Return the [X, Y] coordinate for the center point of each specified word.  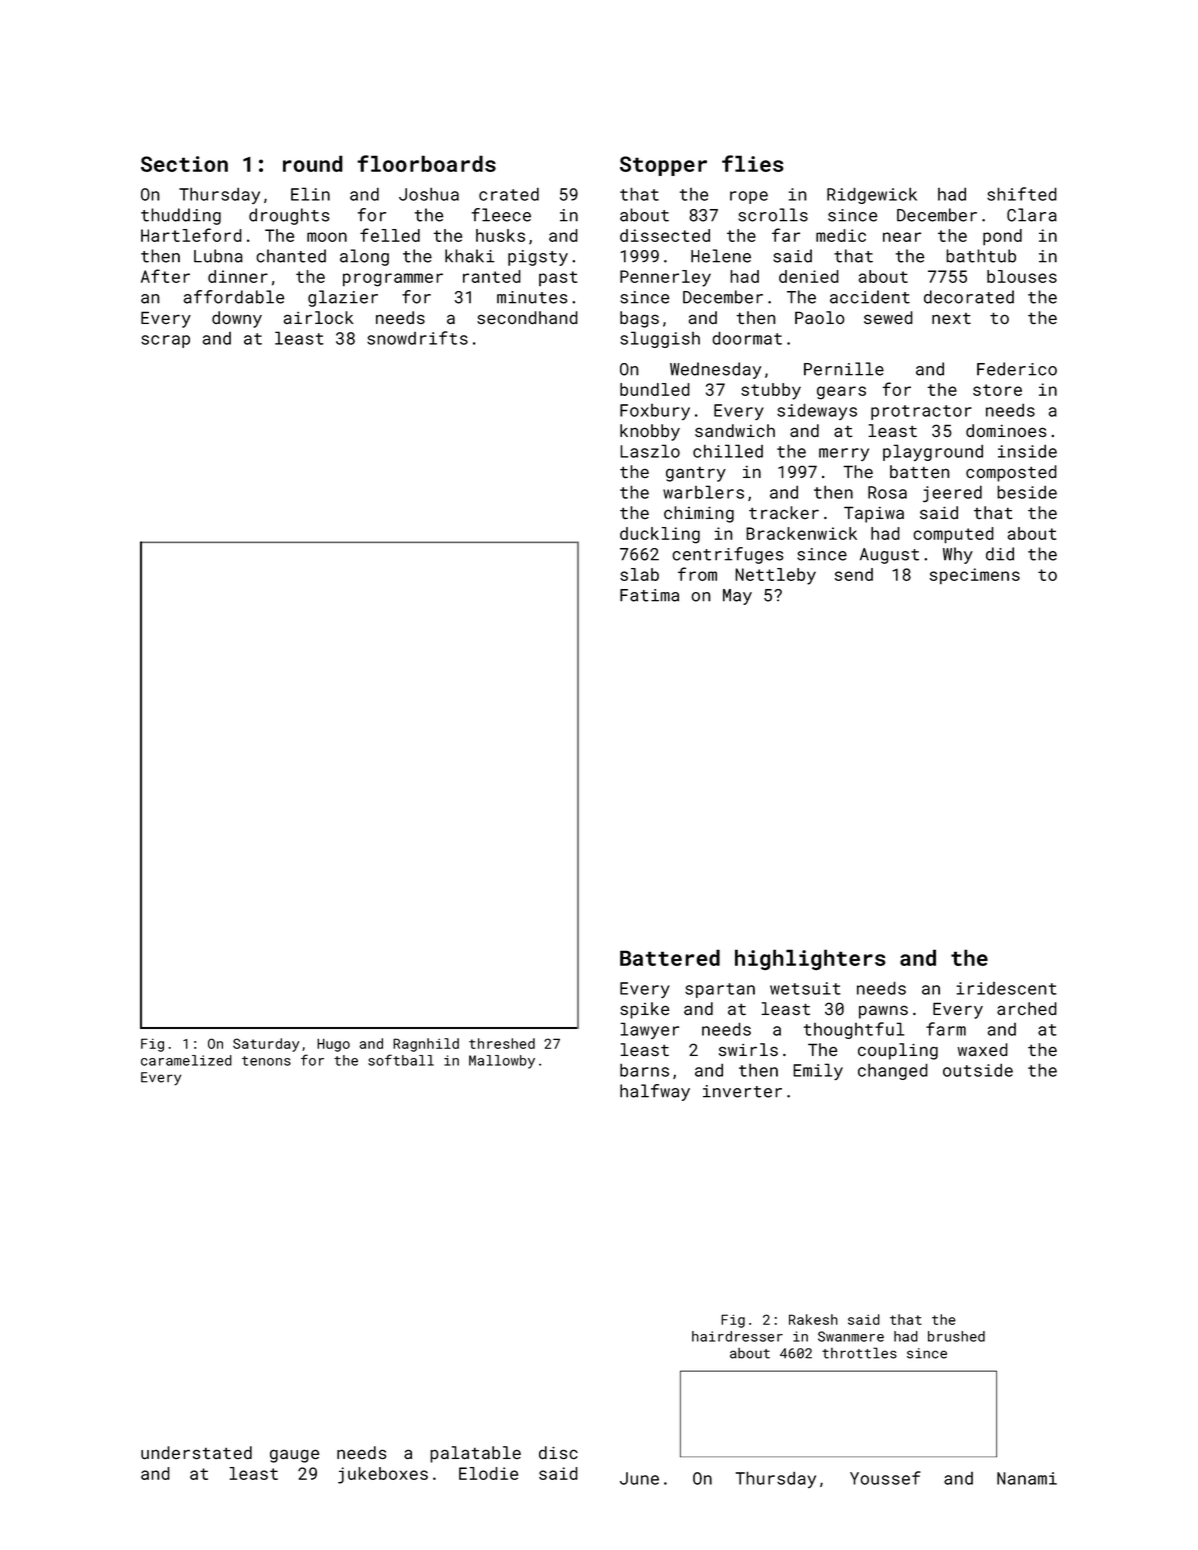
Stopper [663, 166]
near [902, 237]
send [854, 574]
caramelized [186, 1060]
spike [644, 1010]
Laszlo [650, 451]
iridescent [1007, 988]
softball [401, 1060]
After [165, 276]
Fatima [649, 595]
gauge [294, 1456]
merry [844, 454]
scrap [165, 341]
